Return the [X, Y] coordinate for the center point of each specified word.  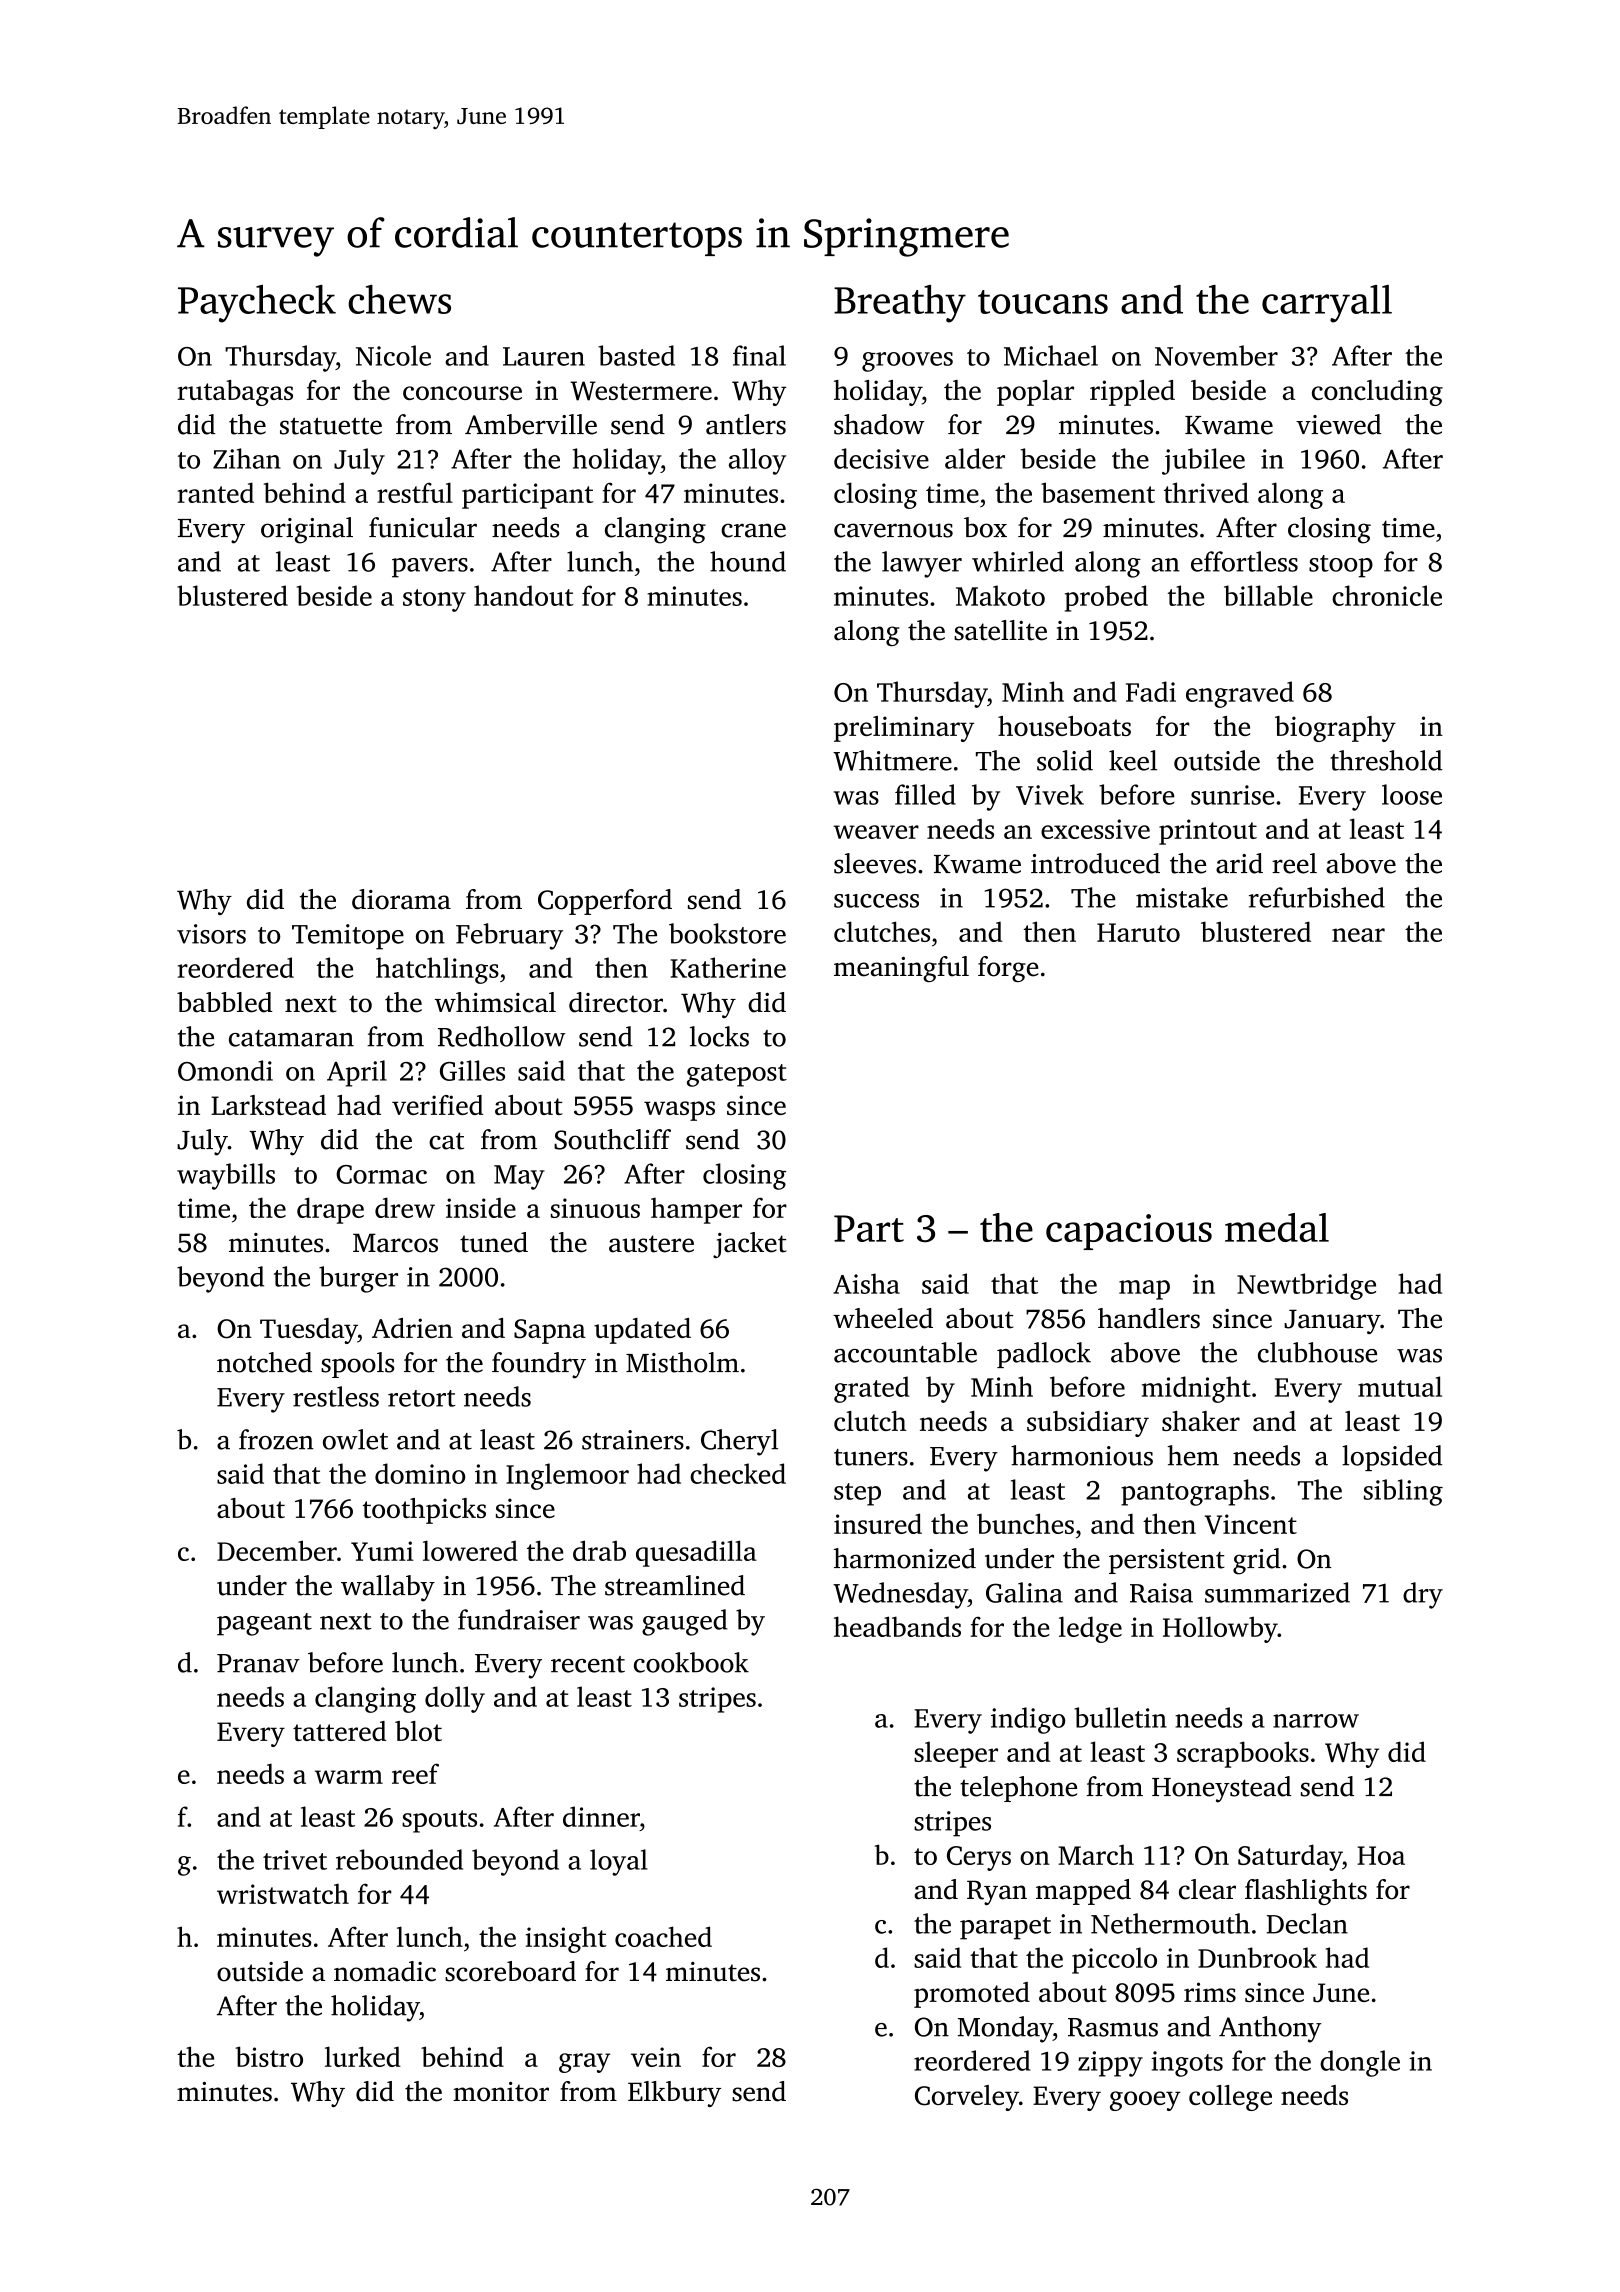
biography [1335, 729]
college [1230, 2098]
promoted [972, 1995]
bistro [269, 2056]
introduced [1095, 863]
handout [524, 595]
